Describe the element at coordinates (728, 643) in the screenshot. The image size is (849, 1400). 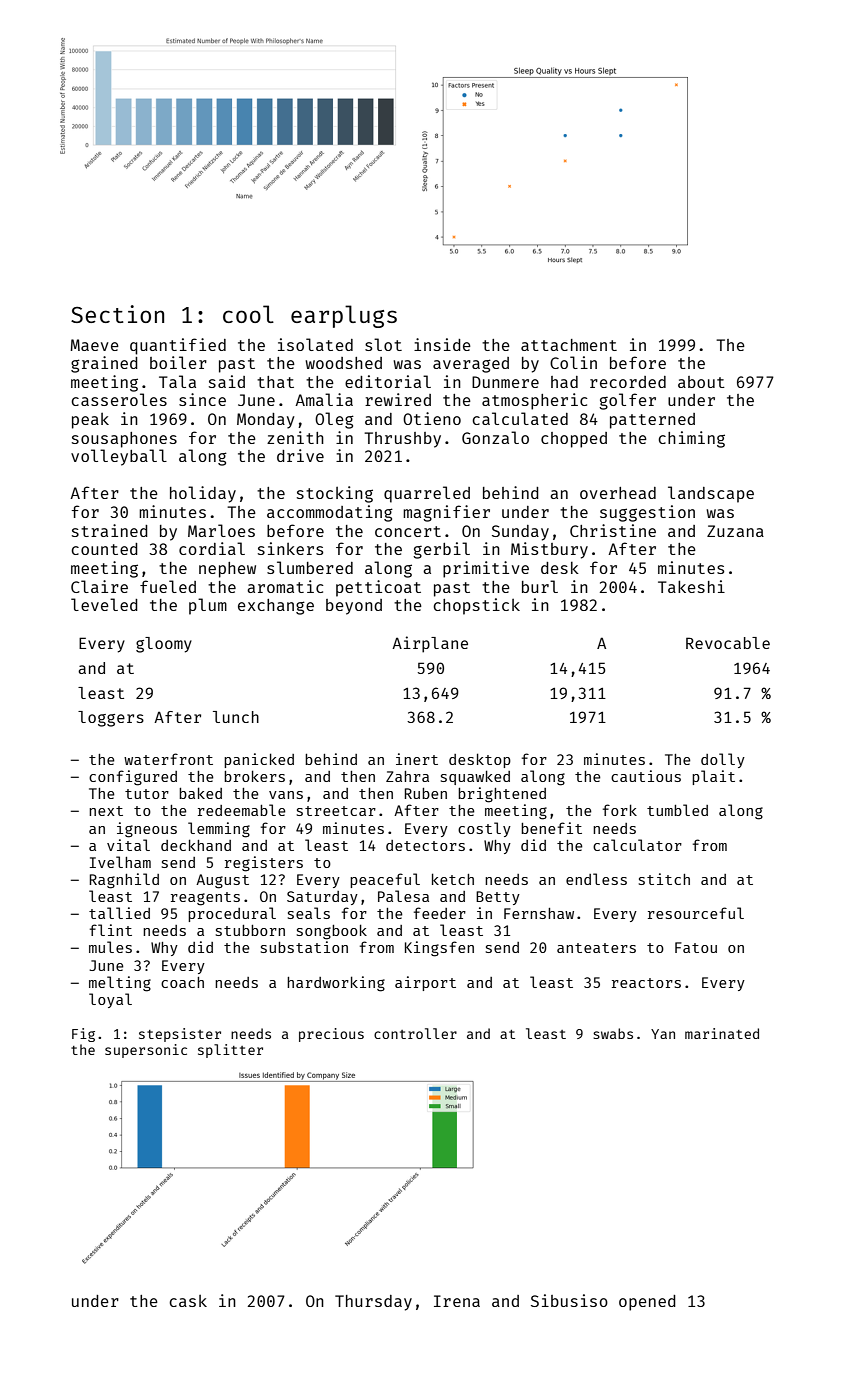
I see `Revocable` at that location.
